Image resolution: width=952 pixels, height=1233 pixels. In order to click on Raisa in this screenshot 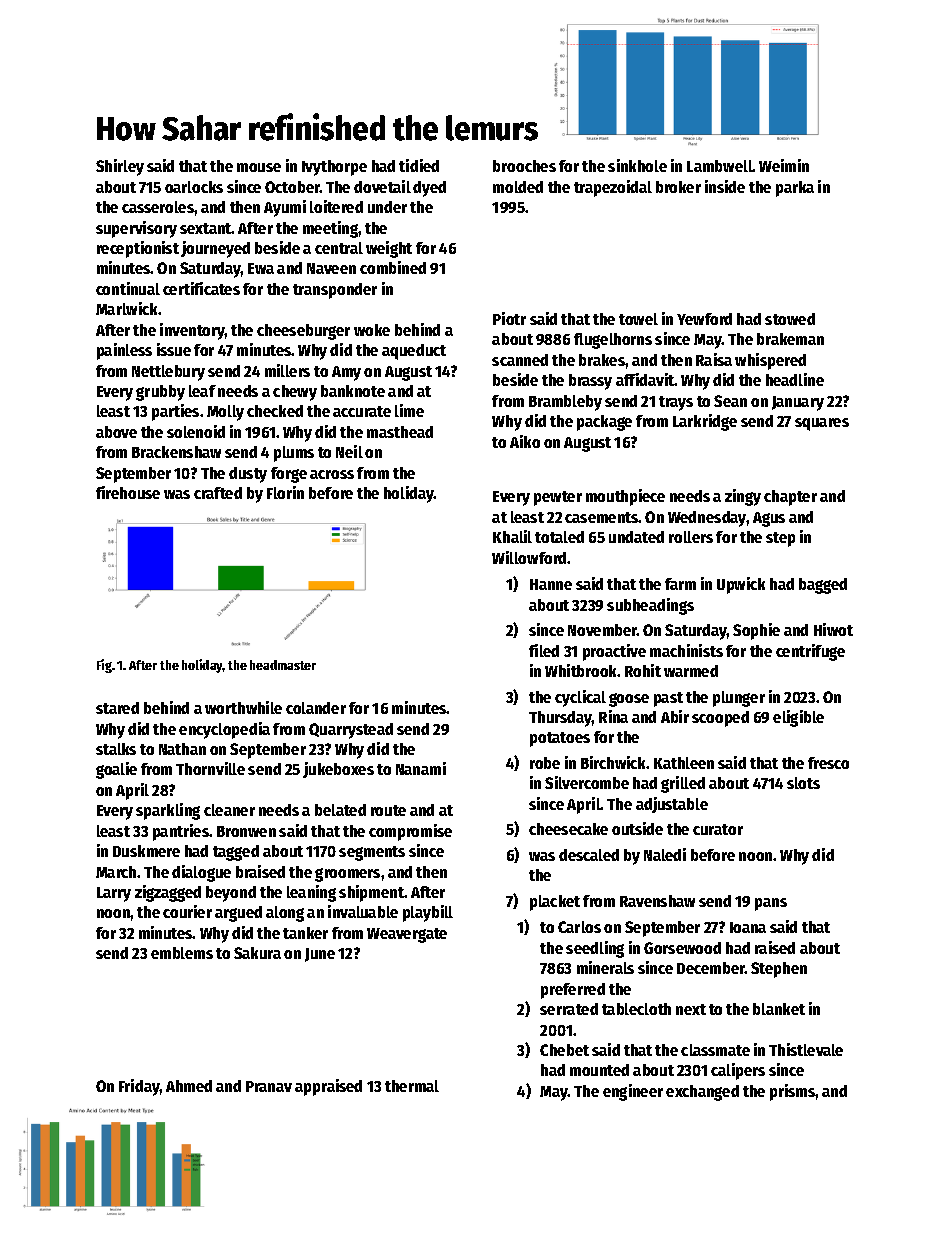, I will do `click(714, 359)`.
